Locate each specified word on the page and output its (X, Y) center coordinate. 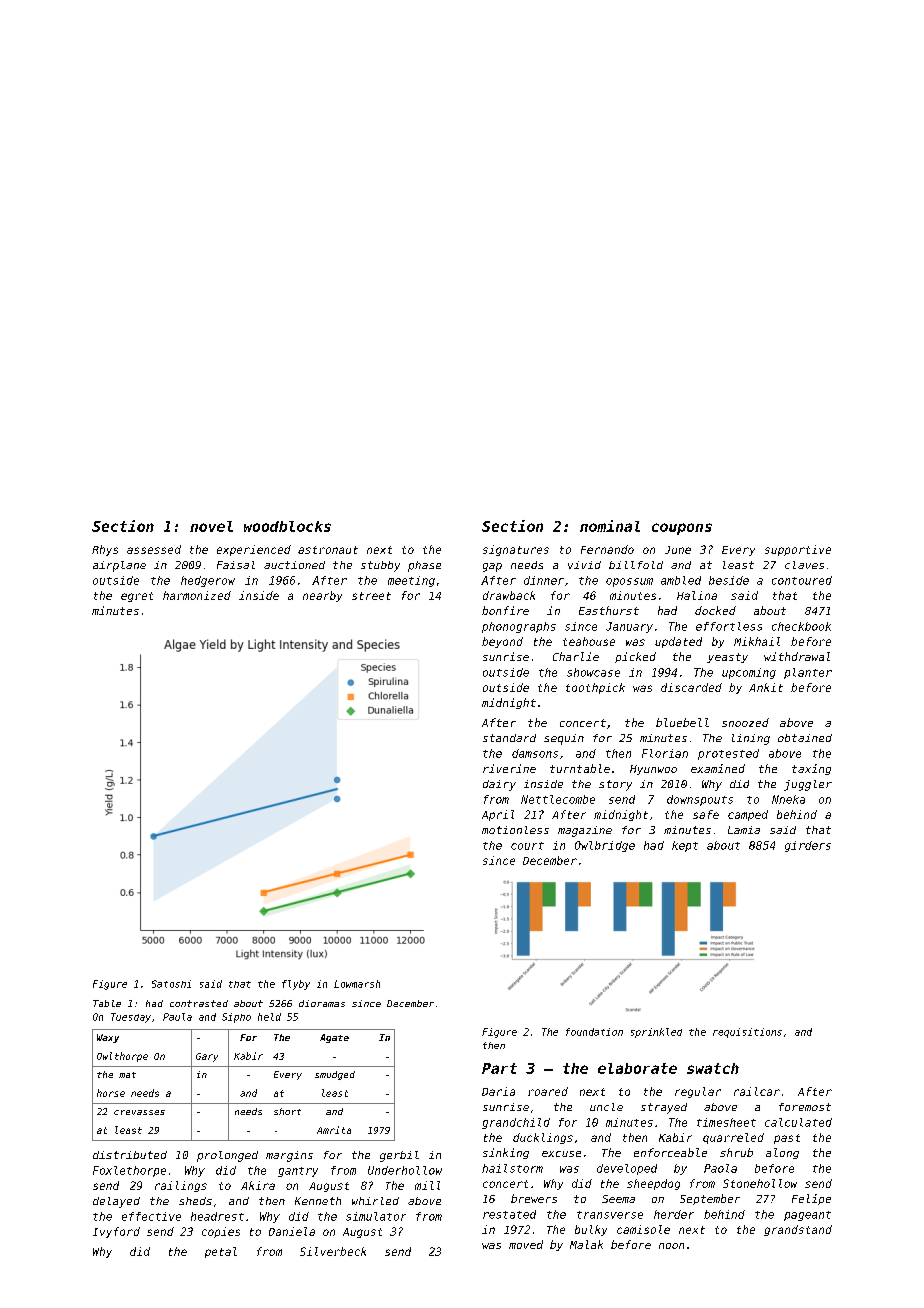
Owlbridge (605, 846)
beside (729, 580)
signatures (516, 550)
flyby (296, 985)
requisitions (747, 1033)
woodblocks (287, 526)
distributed (130, 1155)
